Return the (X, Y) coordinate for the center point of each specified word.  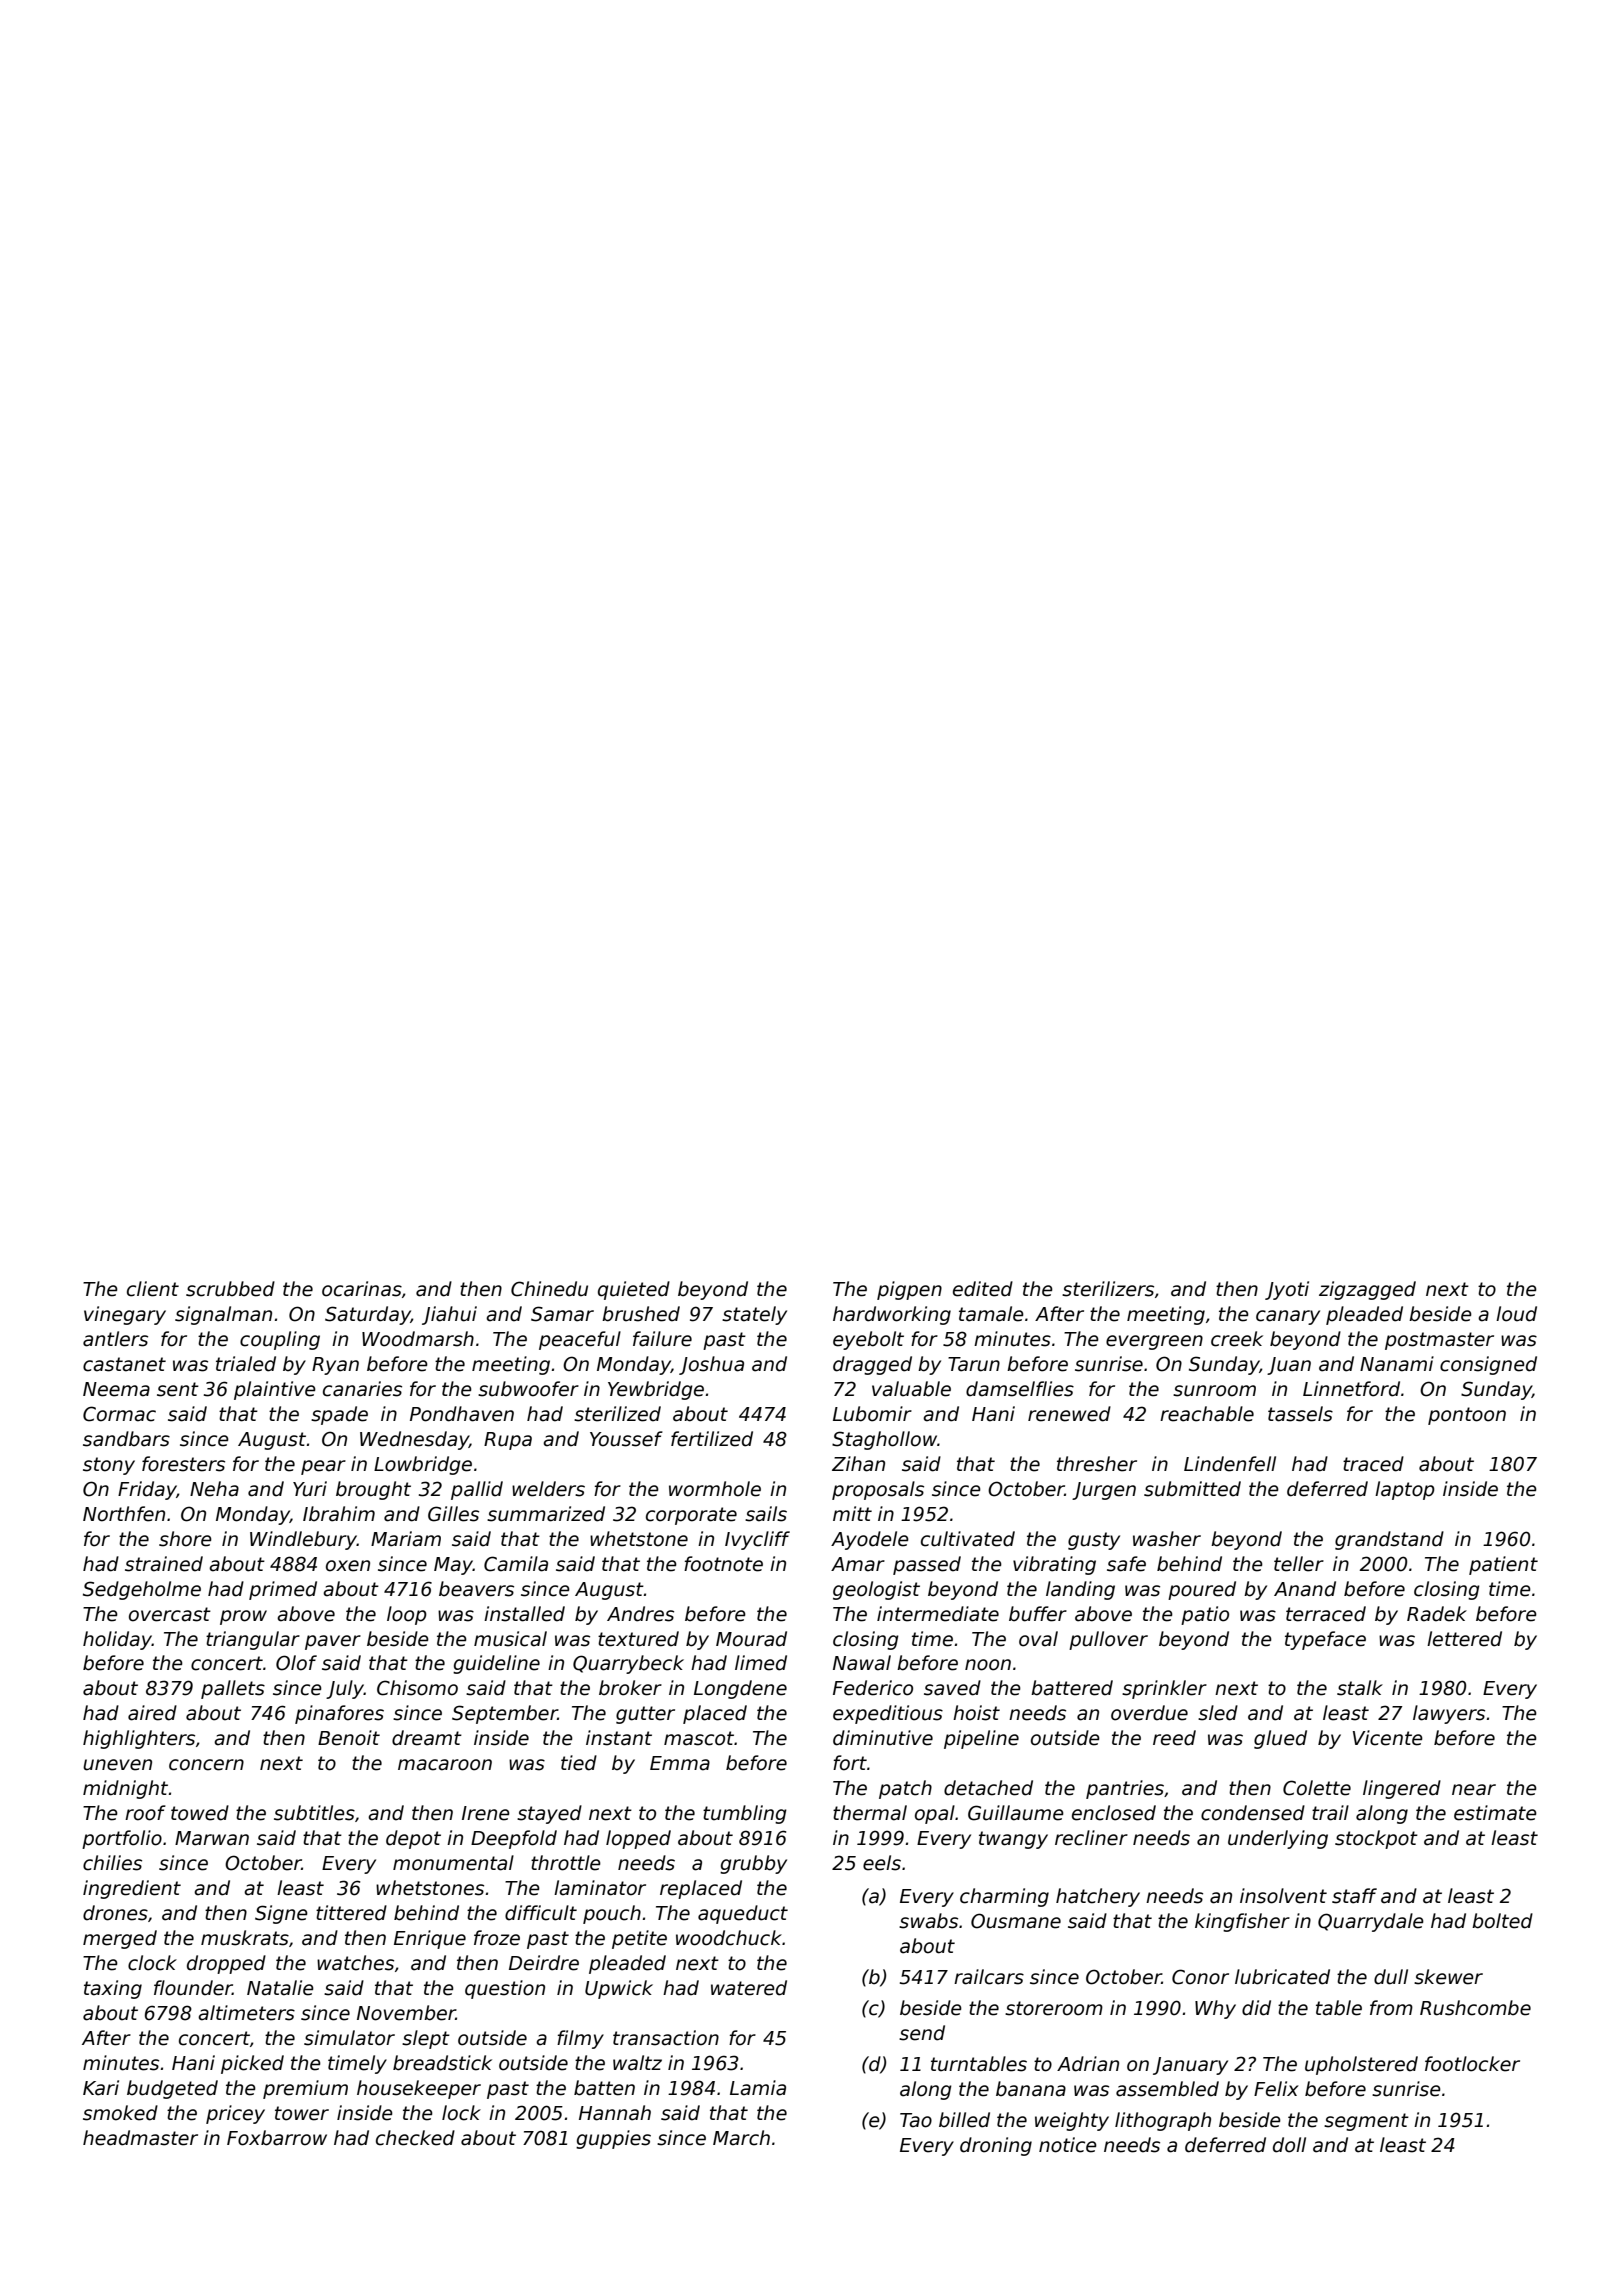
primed (283, 1590)
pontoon (1467, 1416)
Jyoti (1287, 1290)
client (153, 1289)
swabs (928, 1921)
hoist (976, 1713)
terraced (1326, 1614)
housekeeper (419, 2089)
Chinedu (549, 1289)
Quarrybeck (628, 1664)
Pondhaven (462, 1414)
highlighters (139, 1739)
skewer (1448, 1977)
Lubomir (872, 1414)
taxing (113, 1989)
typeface (1325, 1640)
